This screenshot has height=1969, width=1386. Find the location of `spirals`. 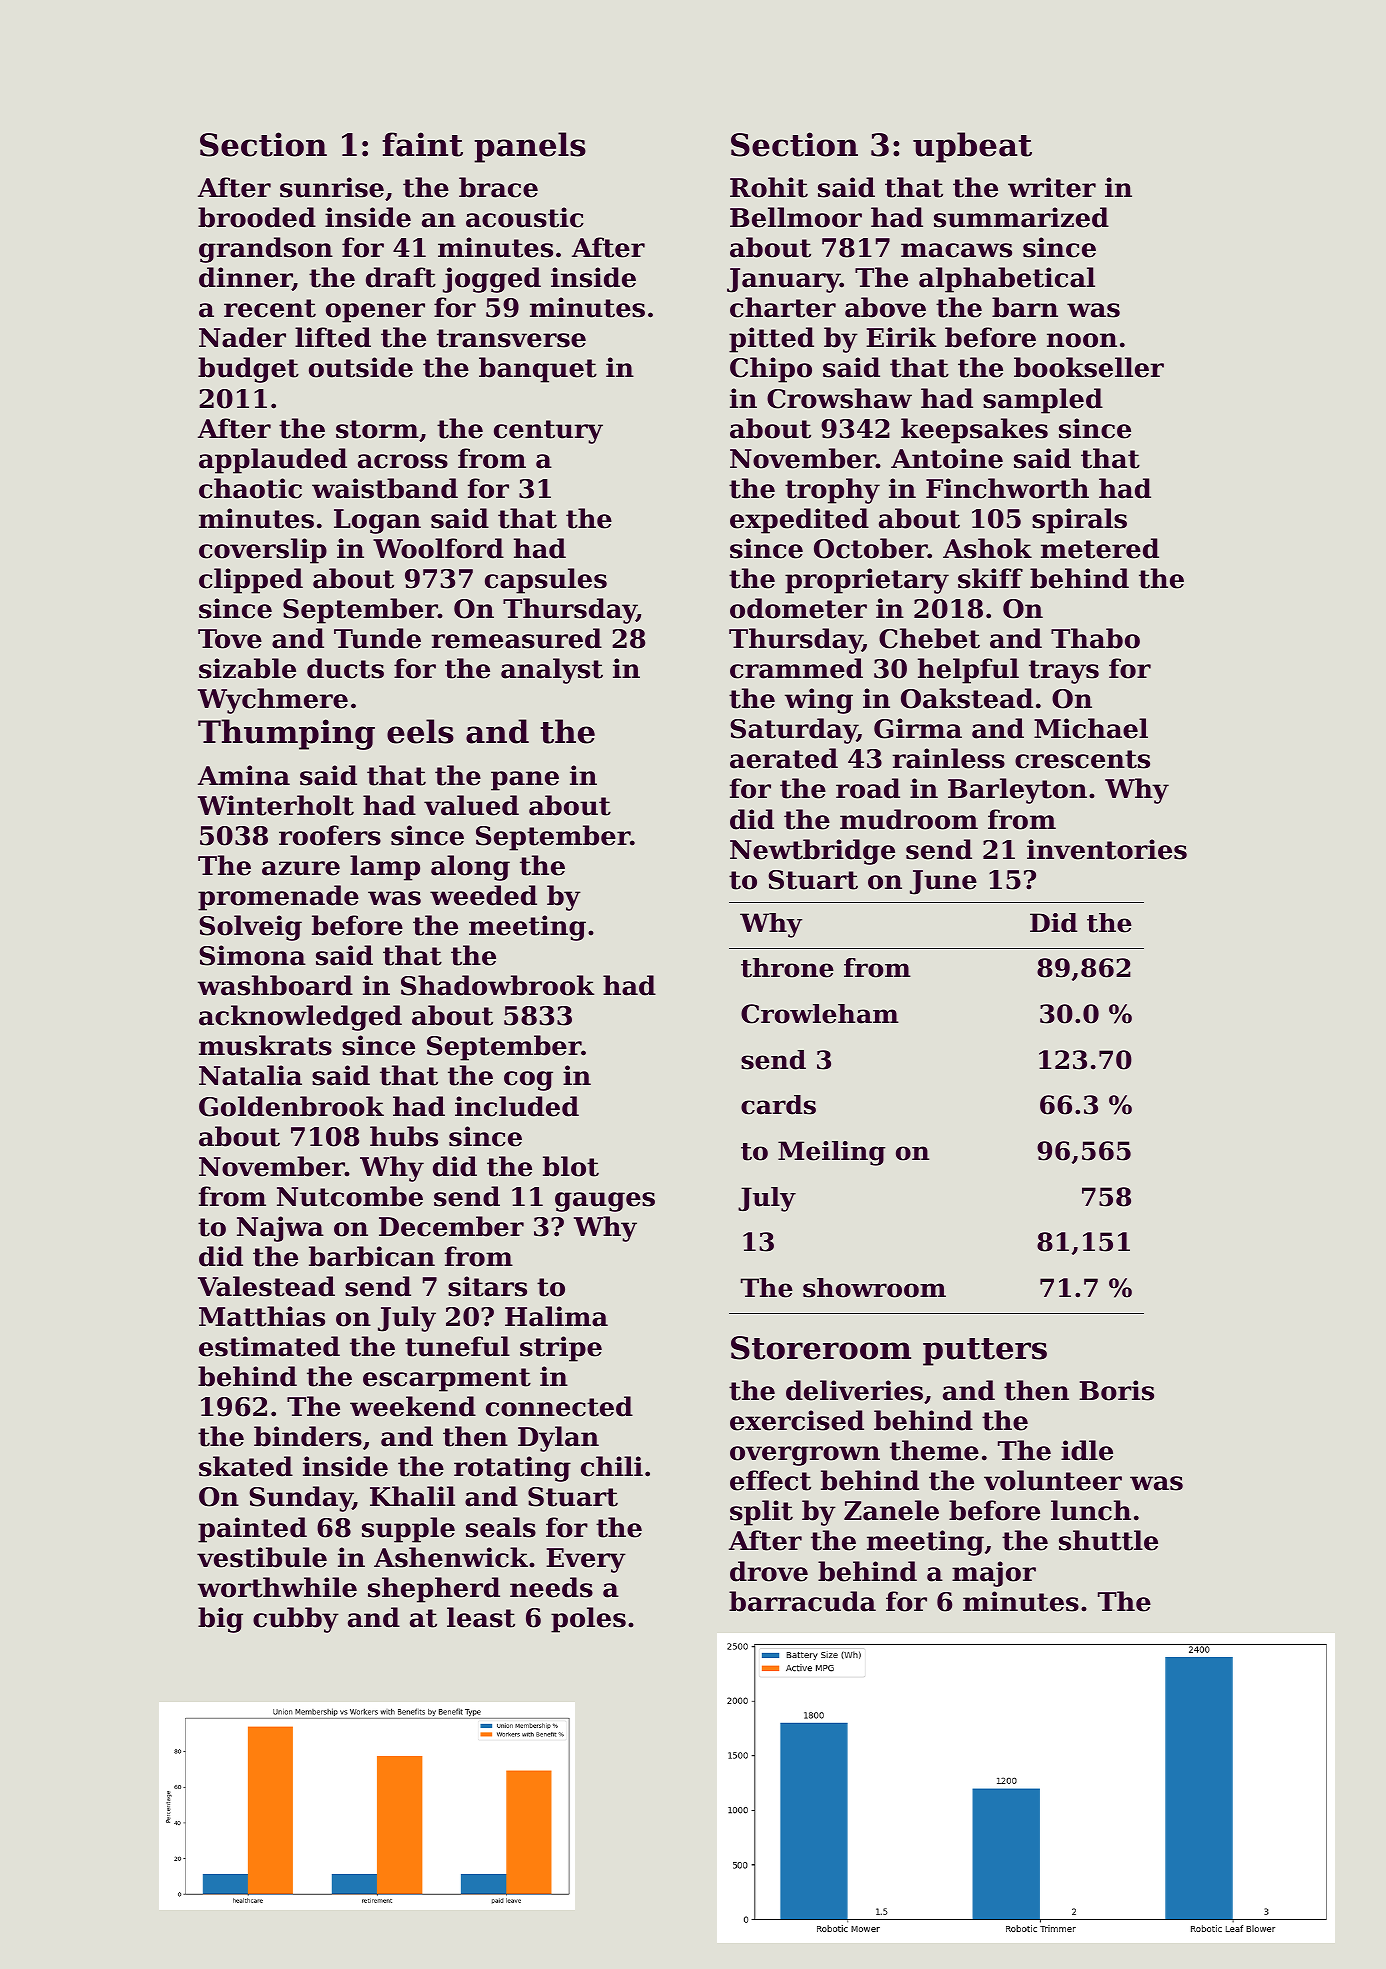

spirals is located at coordinates (1079, 521).
